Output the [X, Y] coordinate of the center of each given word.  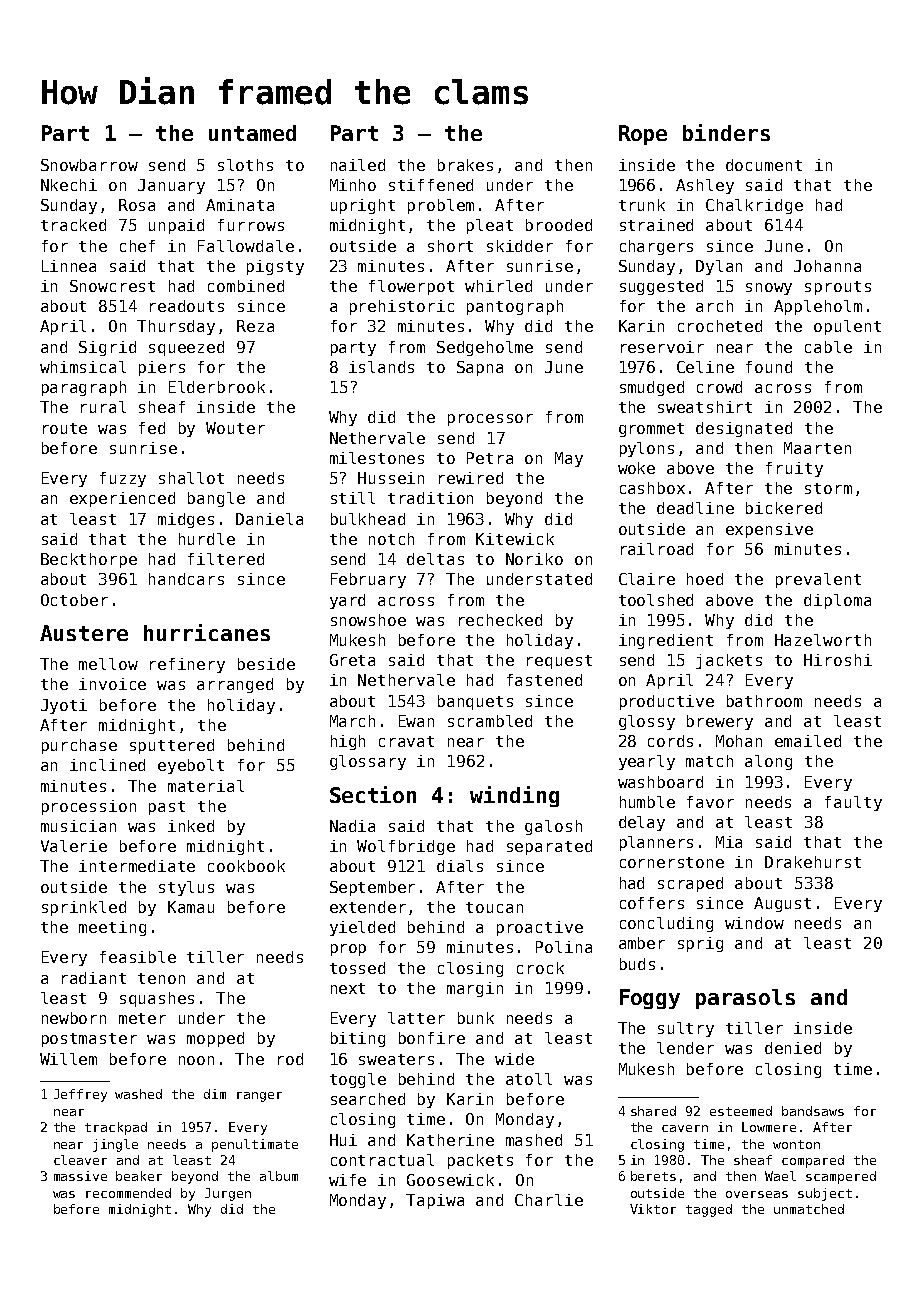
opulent [847, 327]
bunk [476, 1018]
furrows [251, 225]
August [782, 904]
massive [80, 1176]
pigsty [275, 267]
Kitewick [515, 539]
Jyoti [64, 706]
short [450, 246]
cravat [406, 741]
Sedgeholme [485, 348]
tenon [161, 978]
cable [828, 347]
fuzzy [123, 479]
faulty [853, 803]
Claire [647, 579]
